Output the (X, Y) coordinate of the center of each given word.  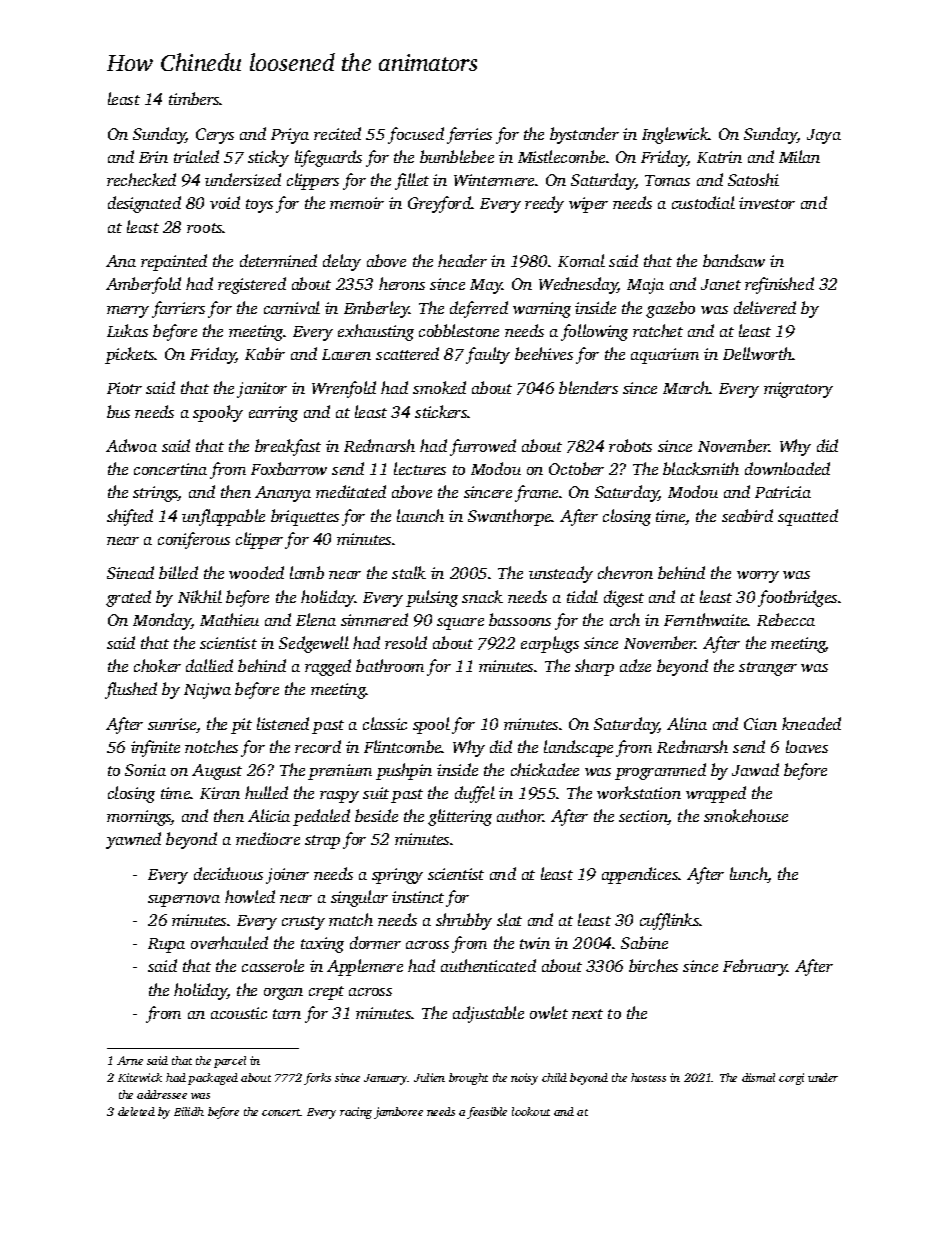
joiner (287, 876)
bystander (584, 135)
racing (356, 1113)
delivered (765, 307)
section (643, 817)
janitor (262, 390)
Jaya (824, 136)
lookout (531, 1111)
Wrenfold (344, 389)
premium (340, 772)
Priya (290, 136)
